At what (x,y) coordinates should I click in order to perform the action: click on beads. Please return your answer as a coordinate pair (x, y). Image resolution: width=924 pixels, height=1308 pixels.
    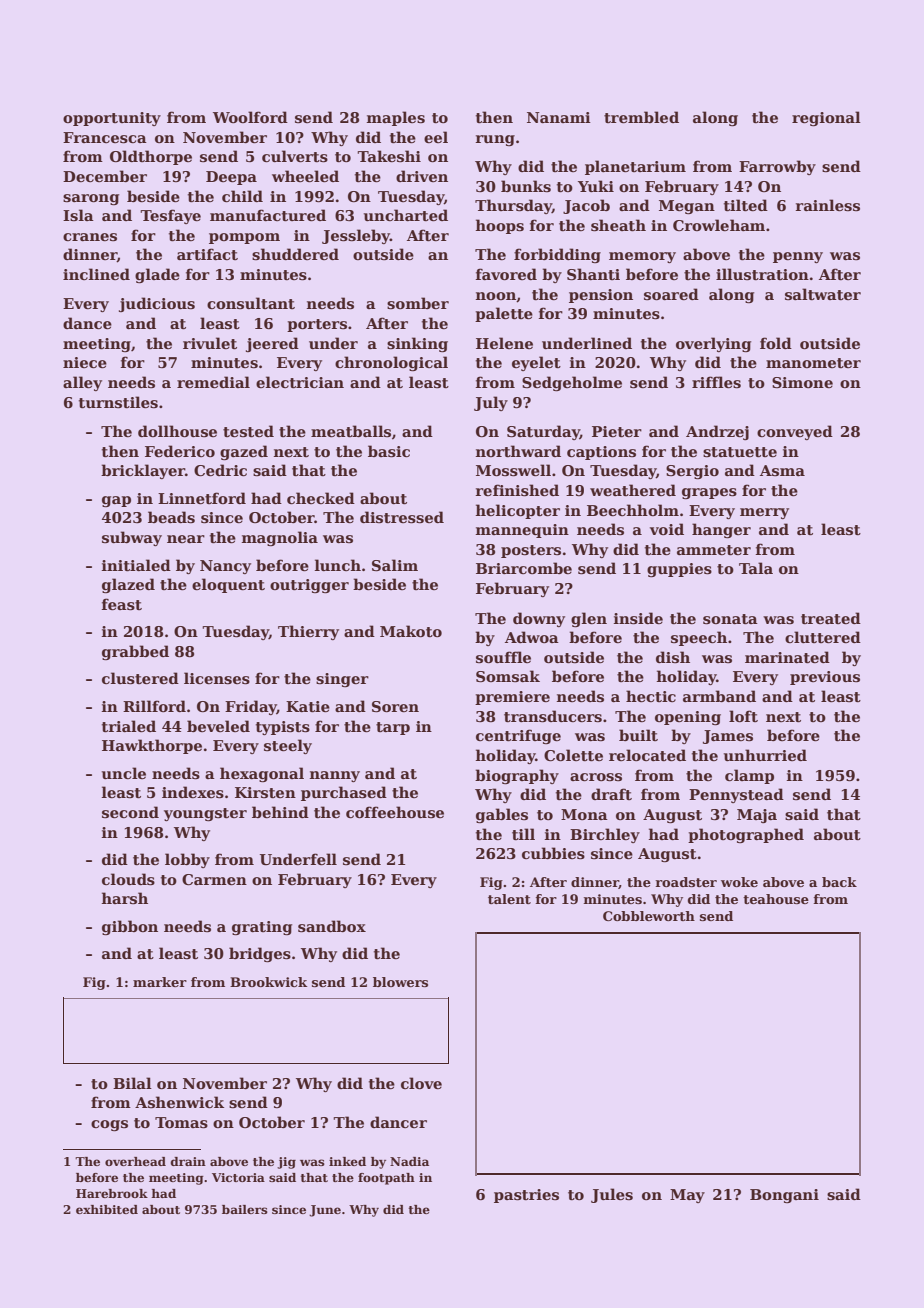
    Looking at the image, I should click on (171, 517).
